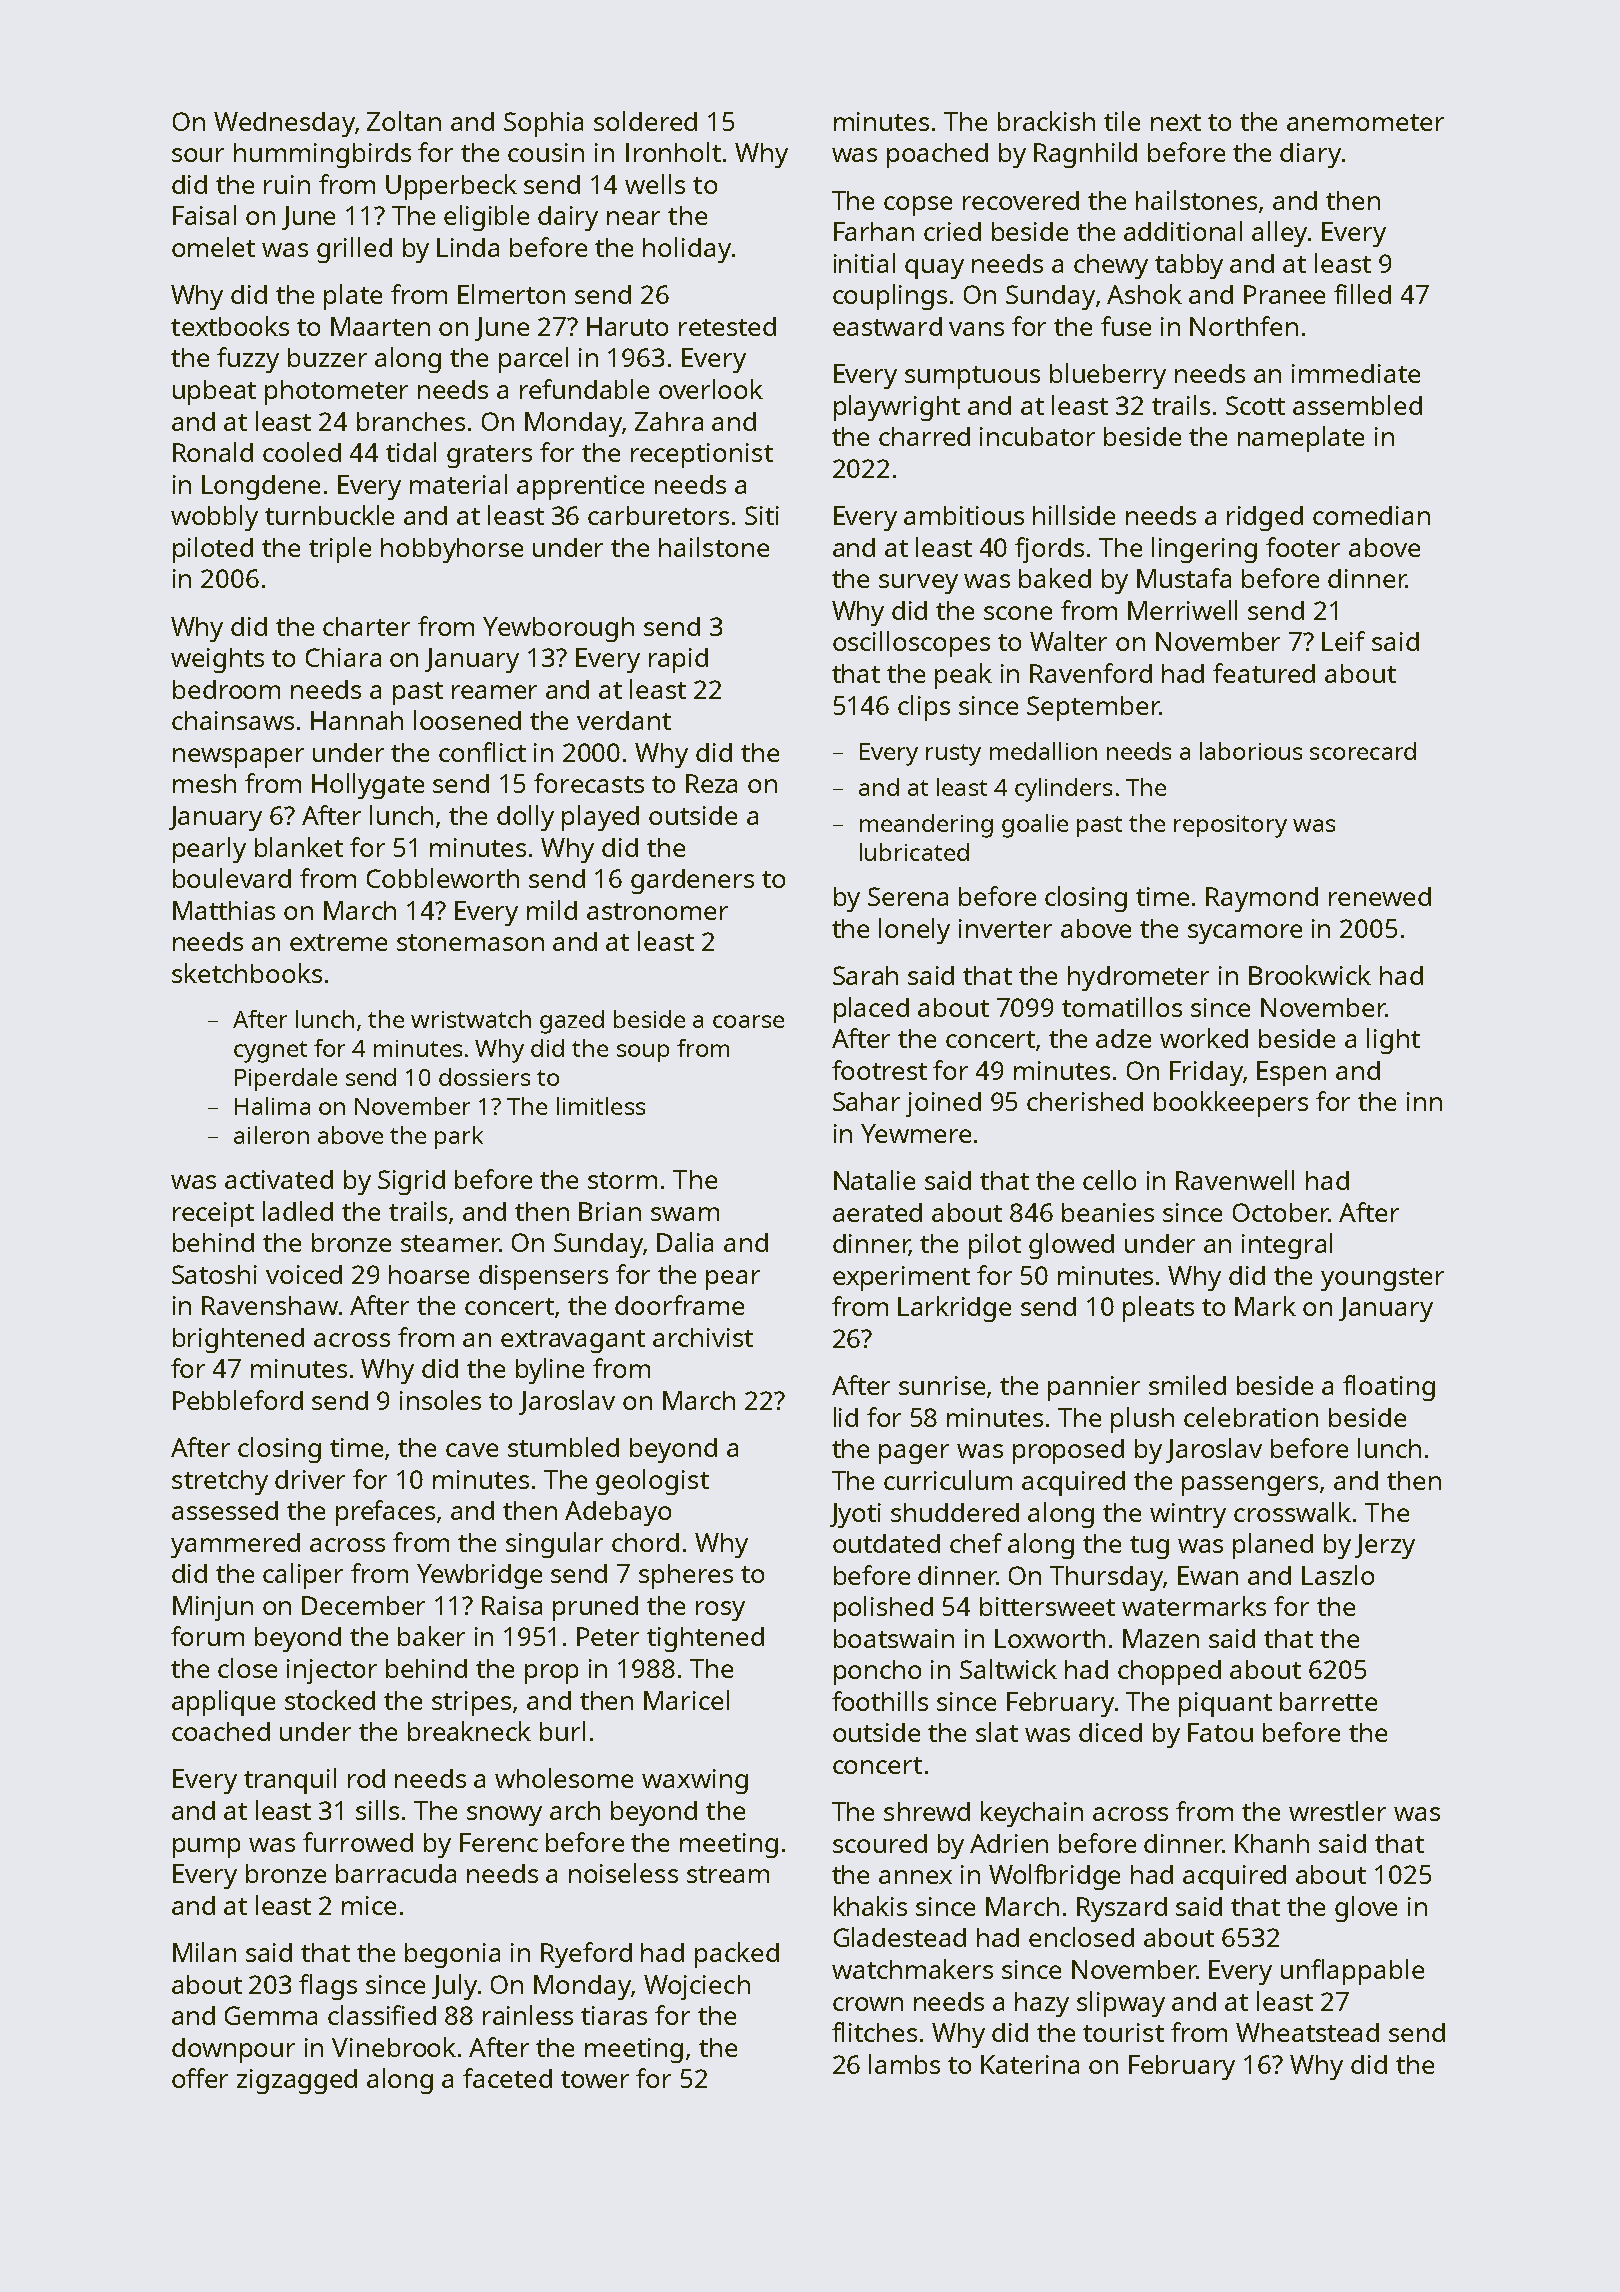 The image size is (1620, 2292). I want to click on incubator, so click(1037, 436).
